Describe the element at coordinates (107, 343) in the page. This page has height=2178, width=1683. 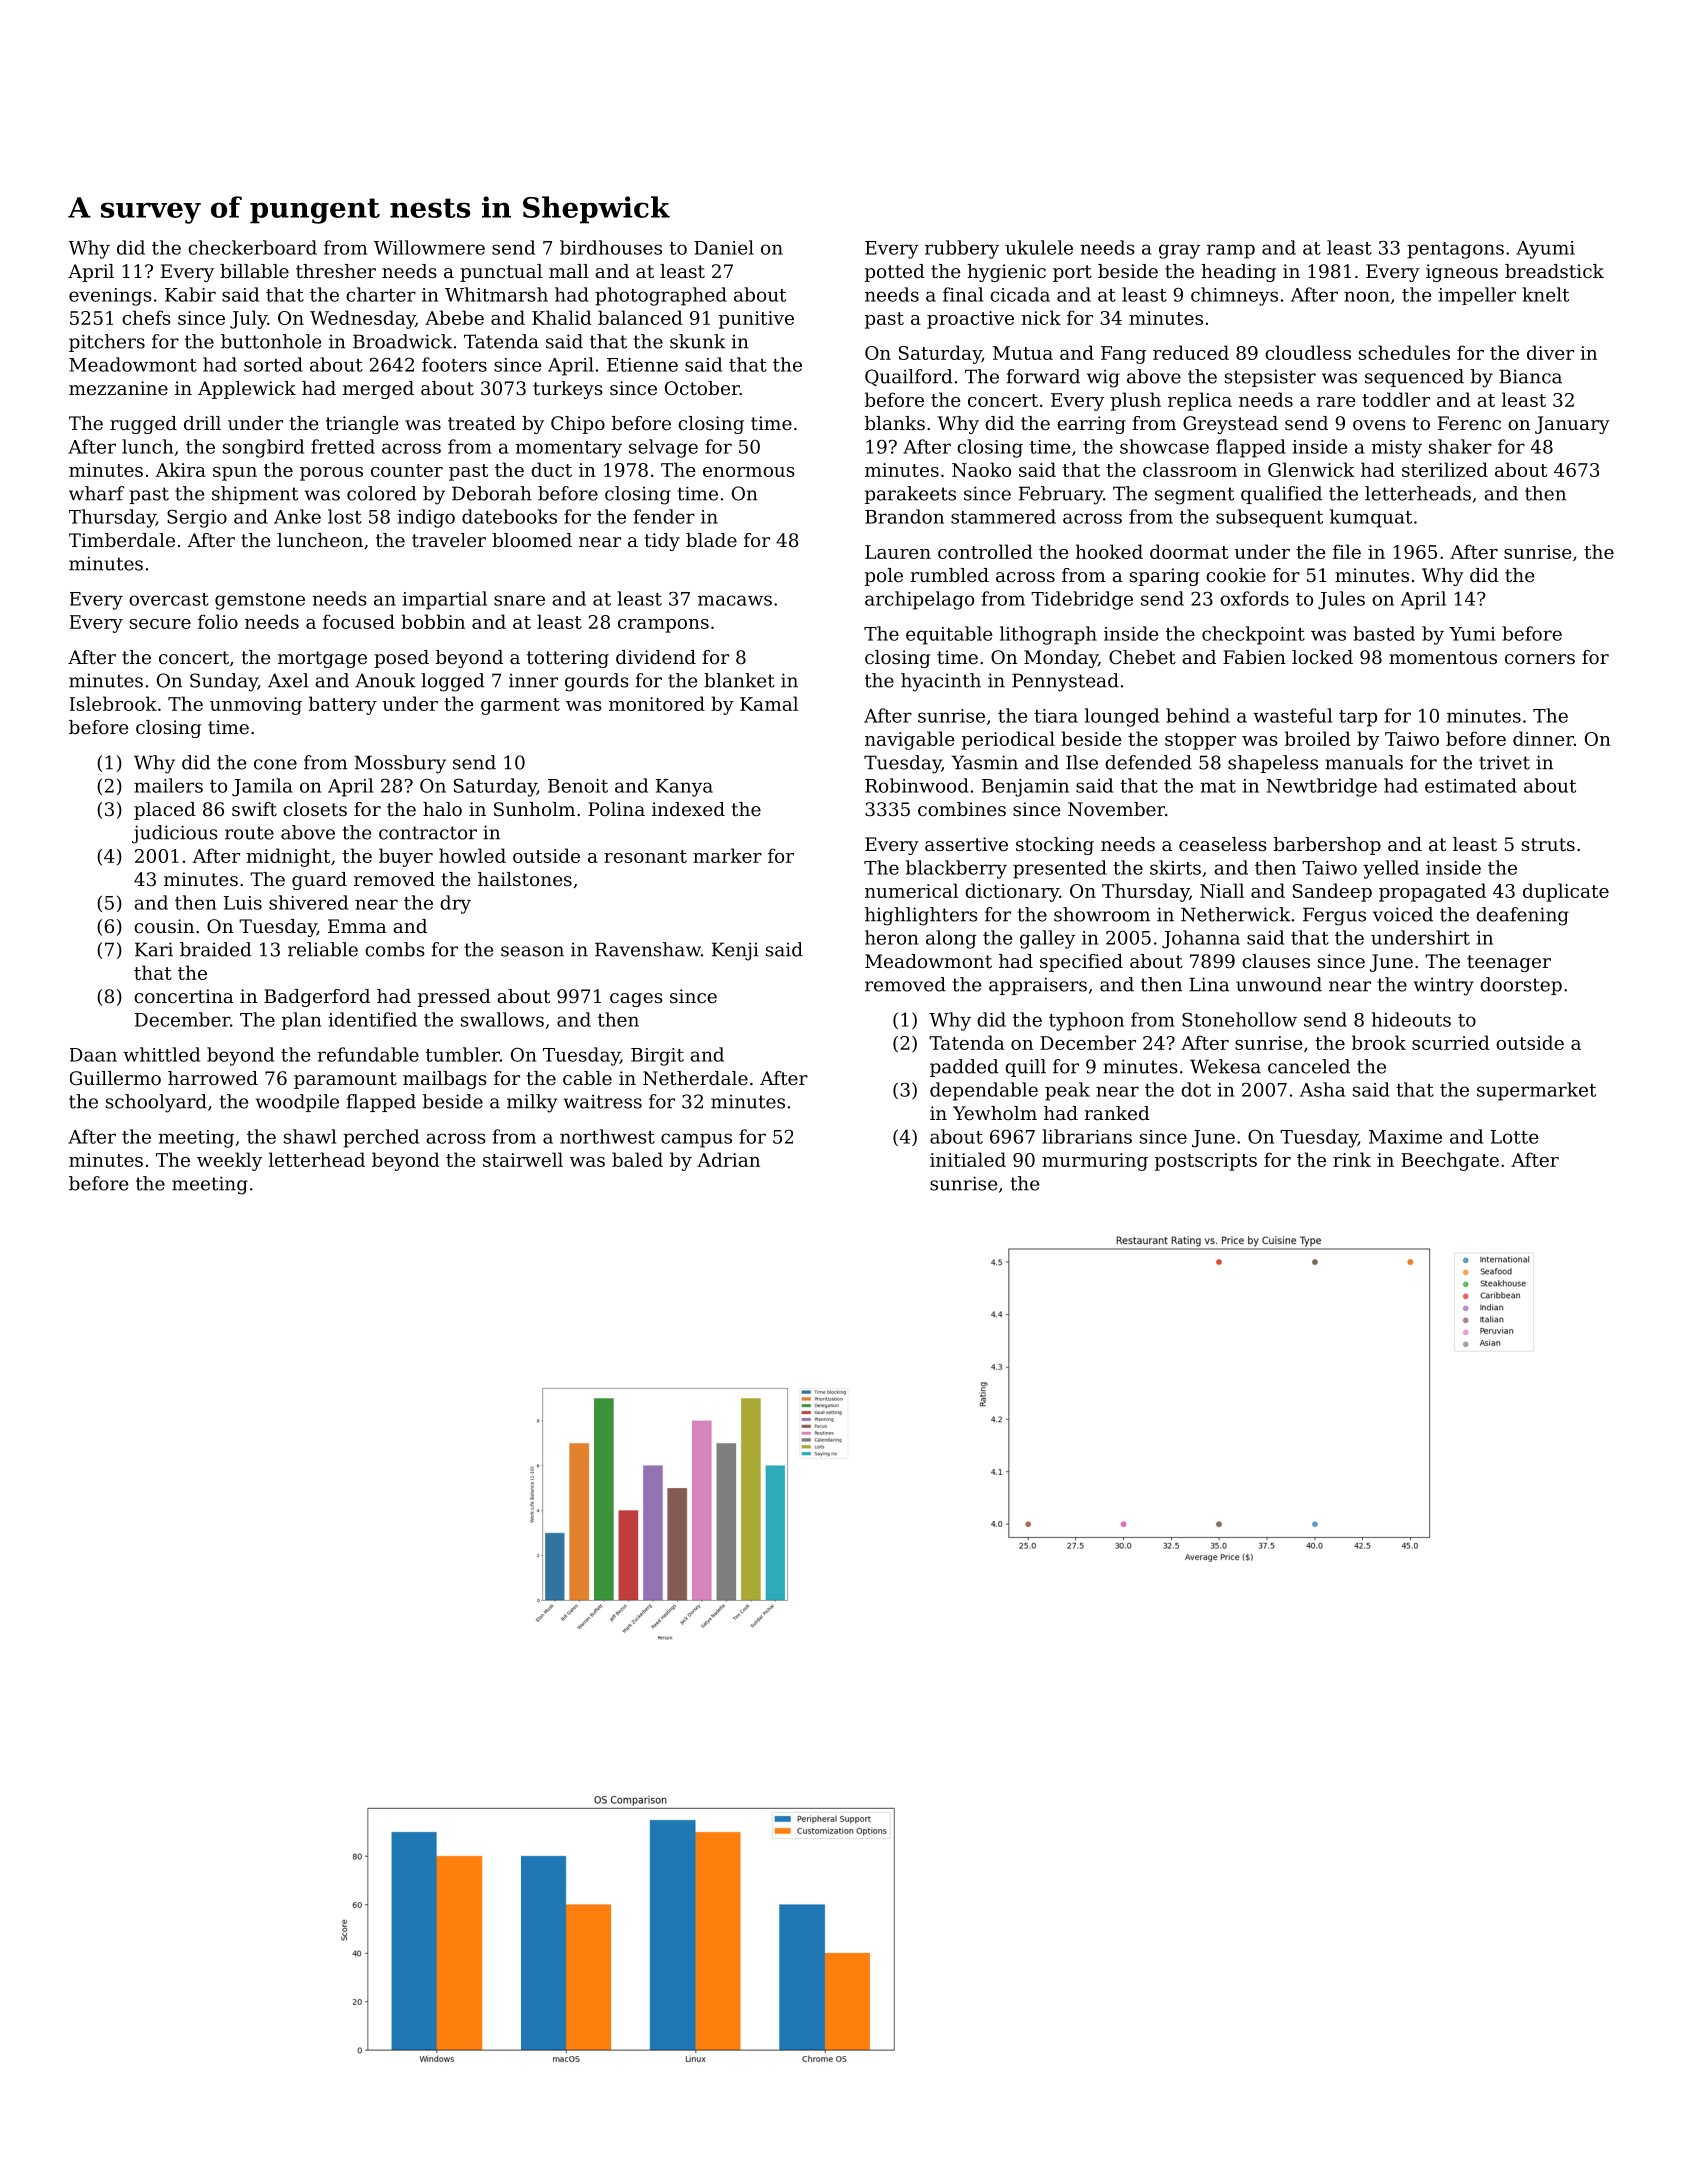
I see `pitchers` at that location.
